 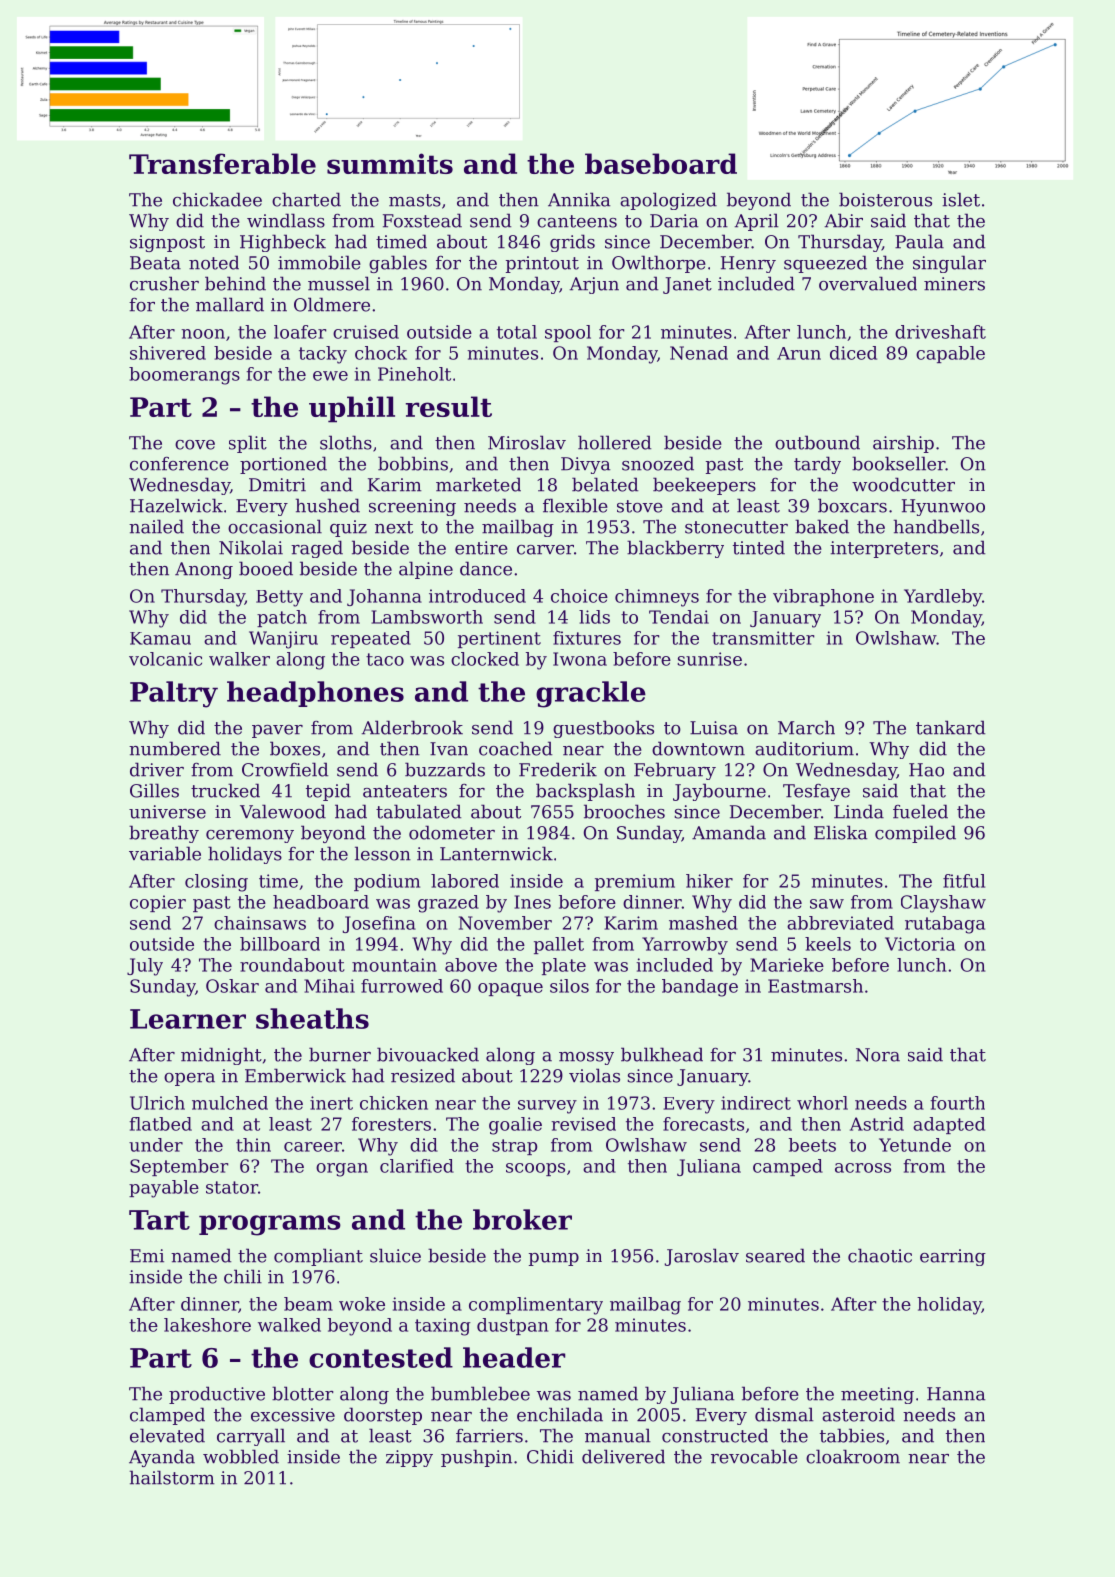 I want to click on copier, so click(x=158, y=903).
